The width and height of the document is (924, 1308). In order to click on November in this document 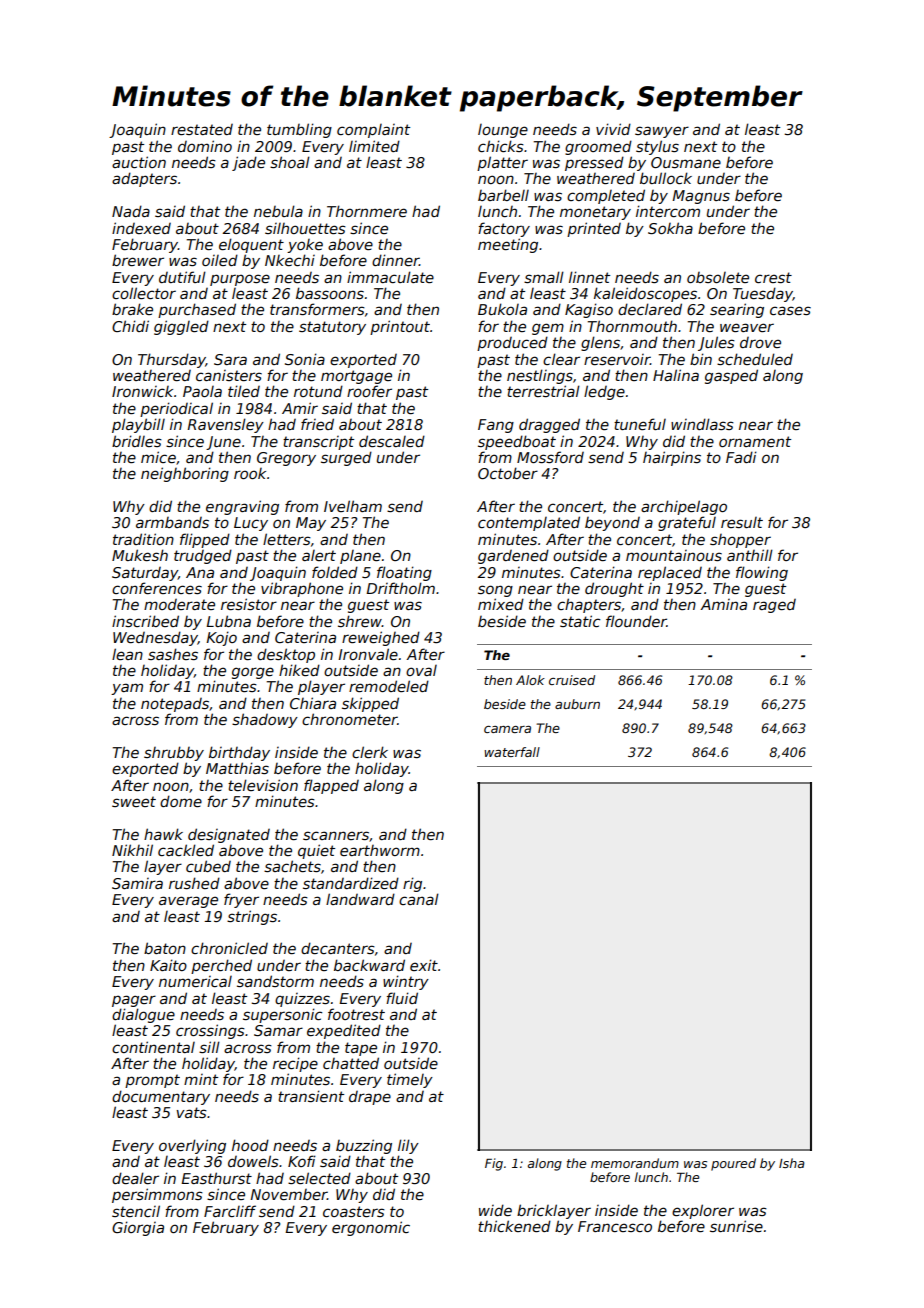, I will do `click(288, 1194)`.
